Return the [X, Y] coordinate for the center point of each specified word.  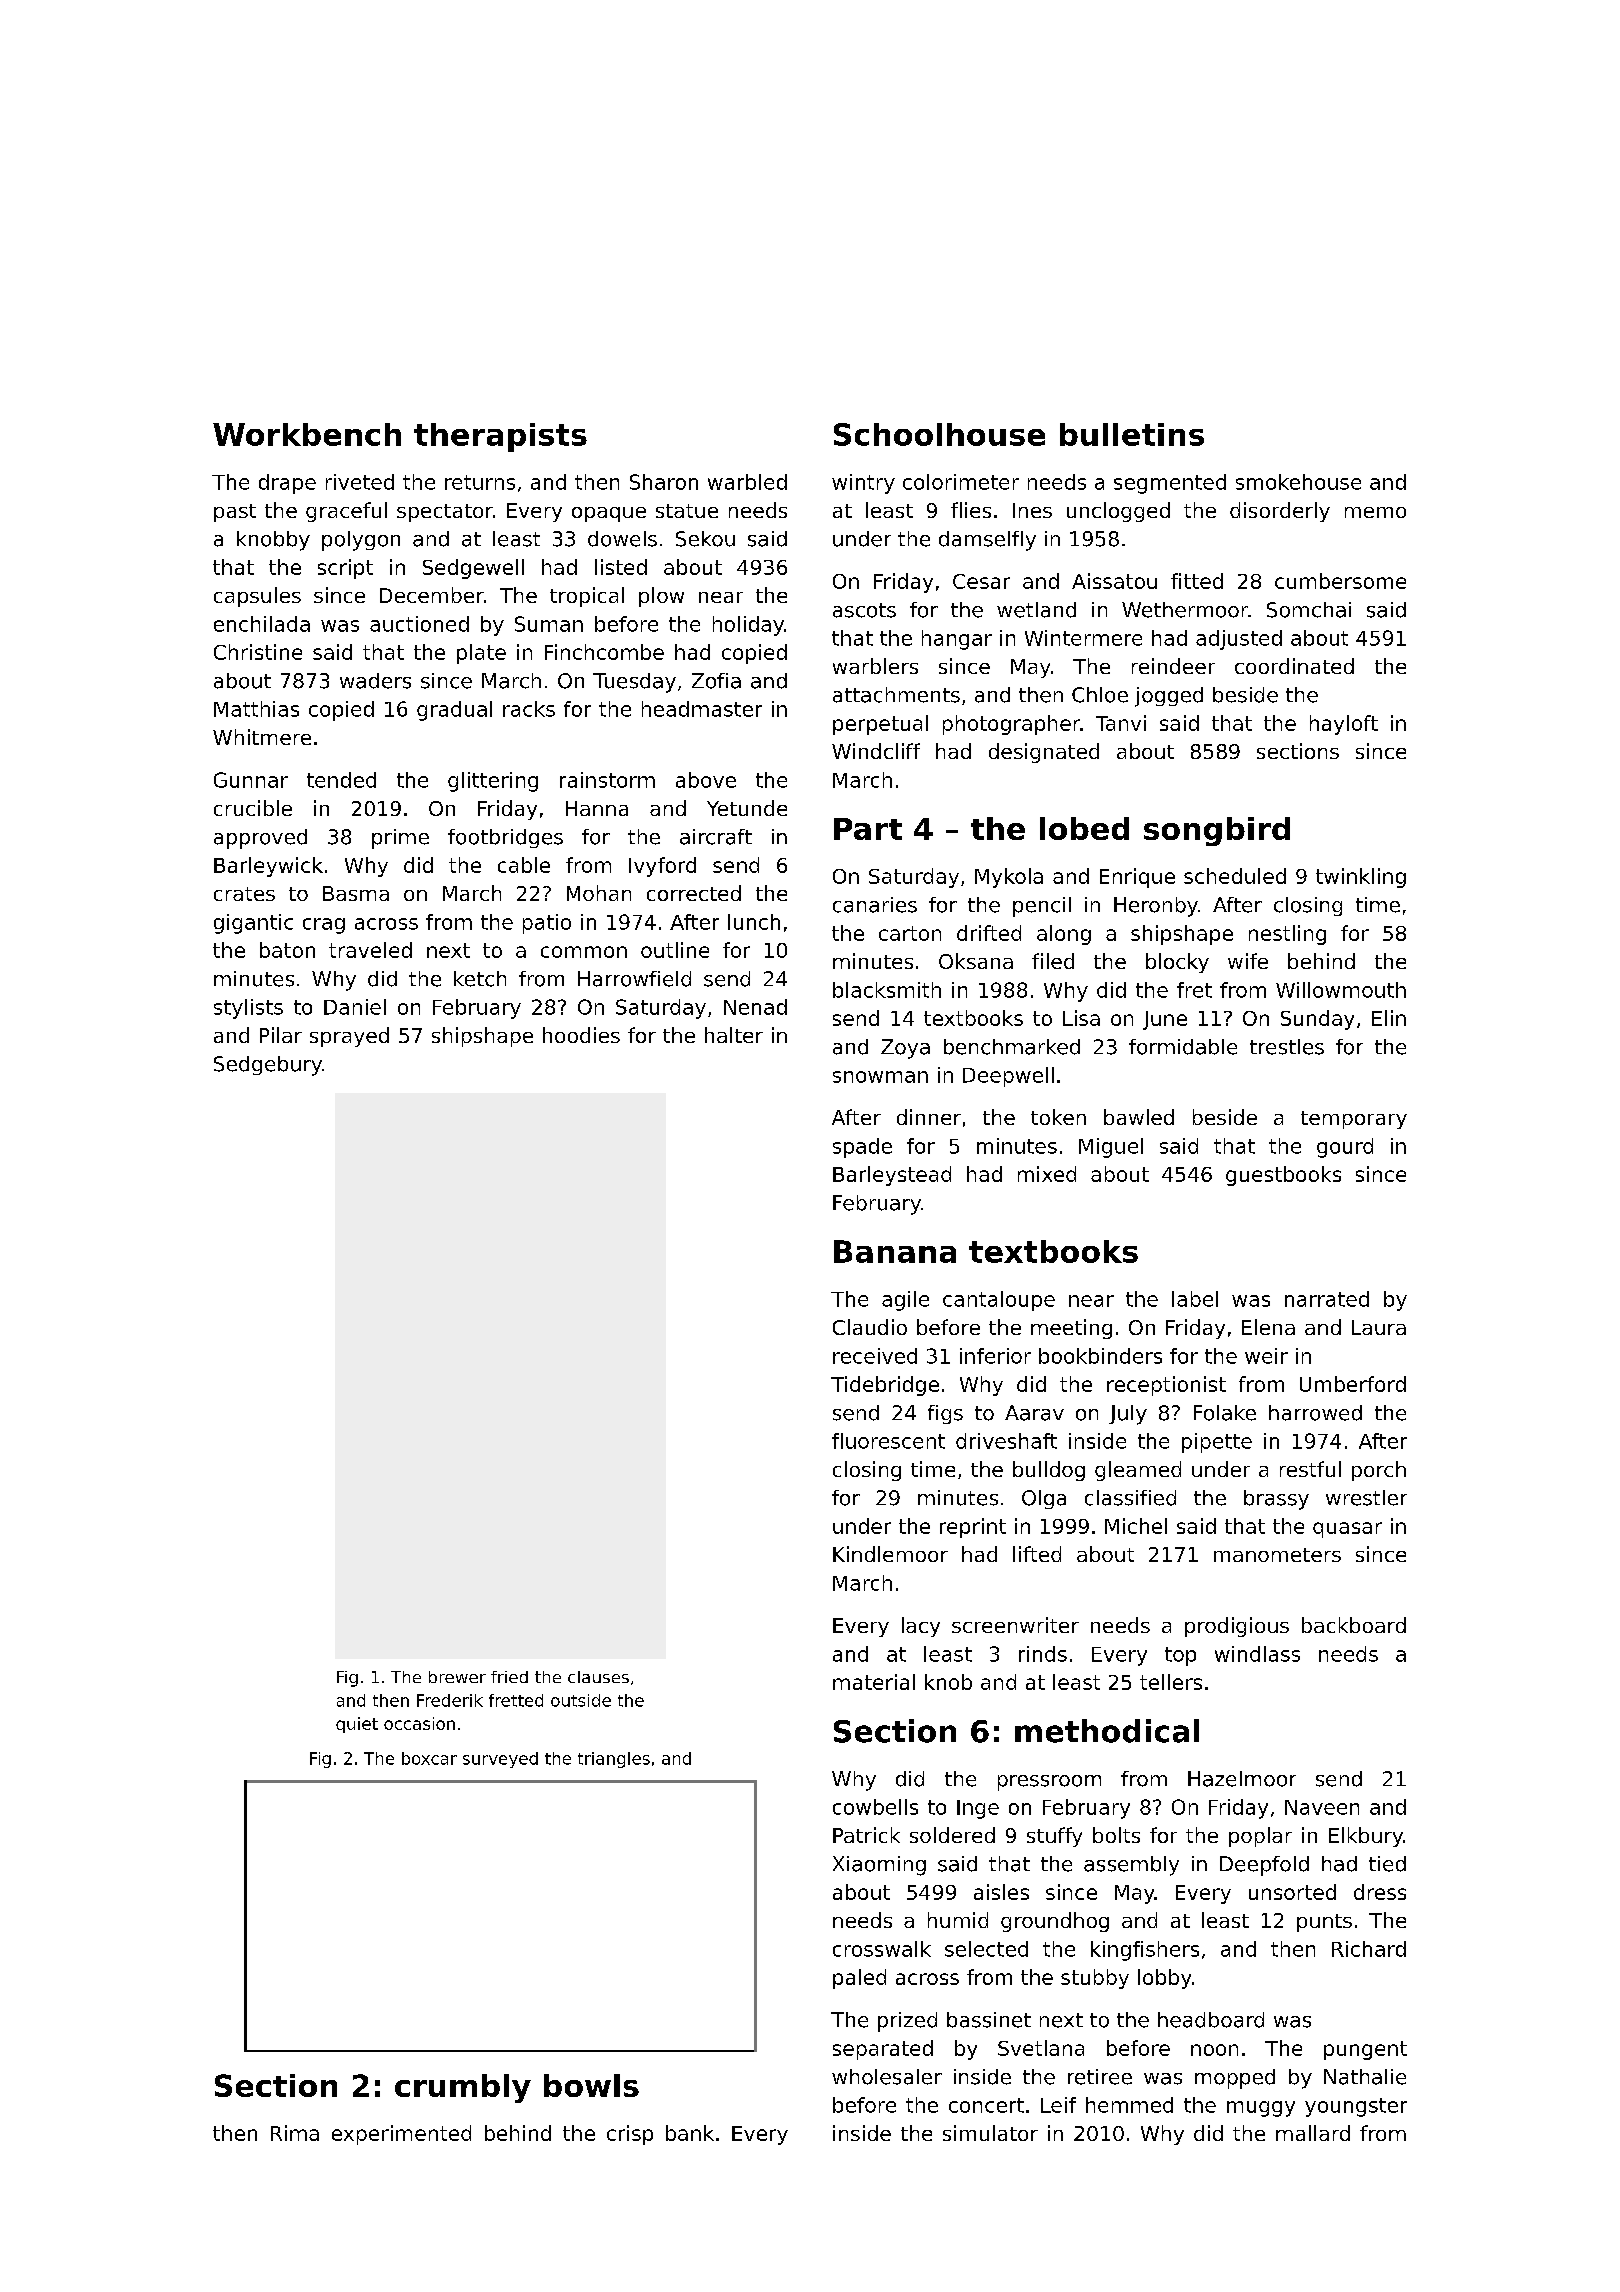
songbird [1217, 831]
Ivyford [662, 867]
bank [690, 2133]
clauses [598, 1677]
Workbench [307, 434]
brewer [457, 1677]
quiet [357, 1725]
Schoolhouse [939, 434]
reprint [973, 1528]
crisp [630, 2135]
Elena [1268, 1327]
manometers [1277, 1555]
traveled [370, 950]
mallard [1313, 2133]
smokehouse [1298, 482]
